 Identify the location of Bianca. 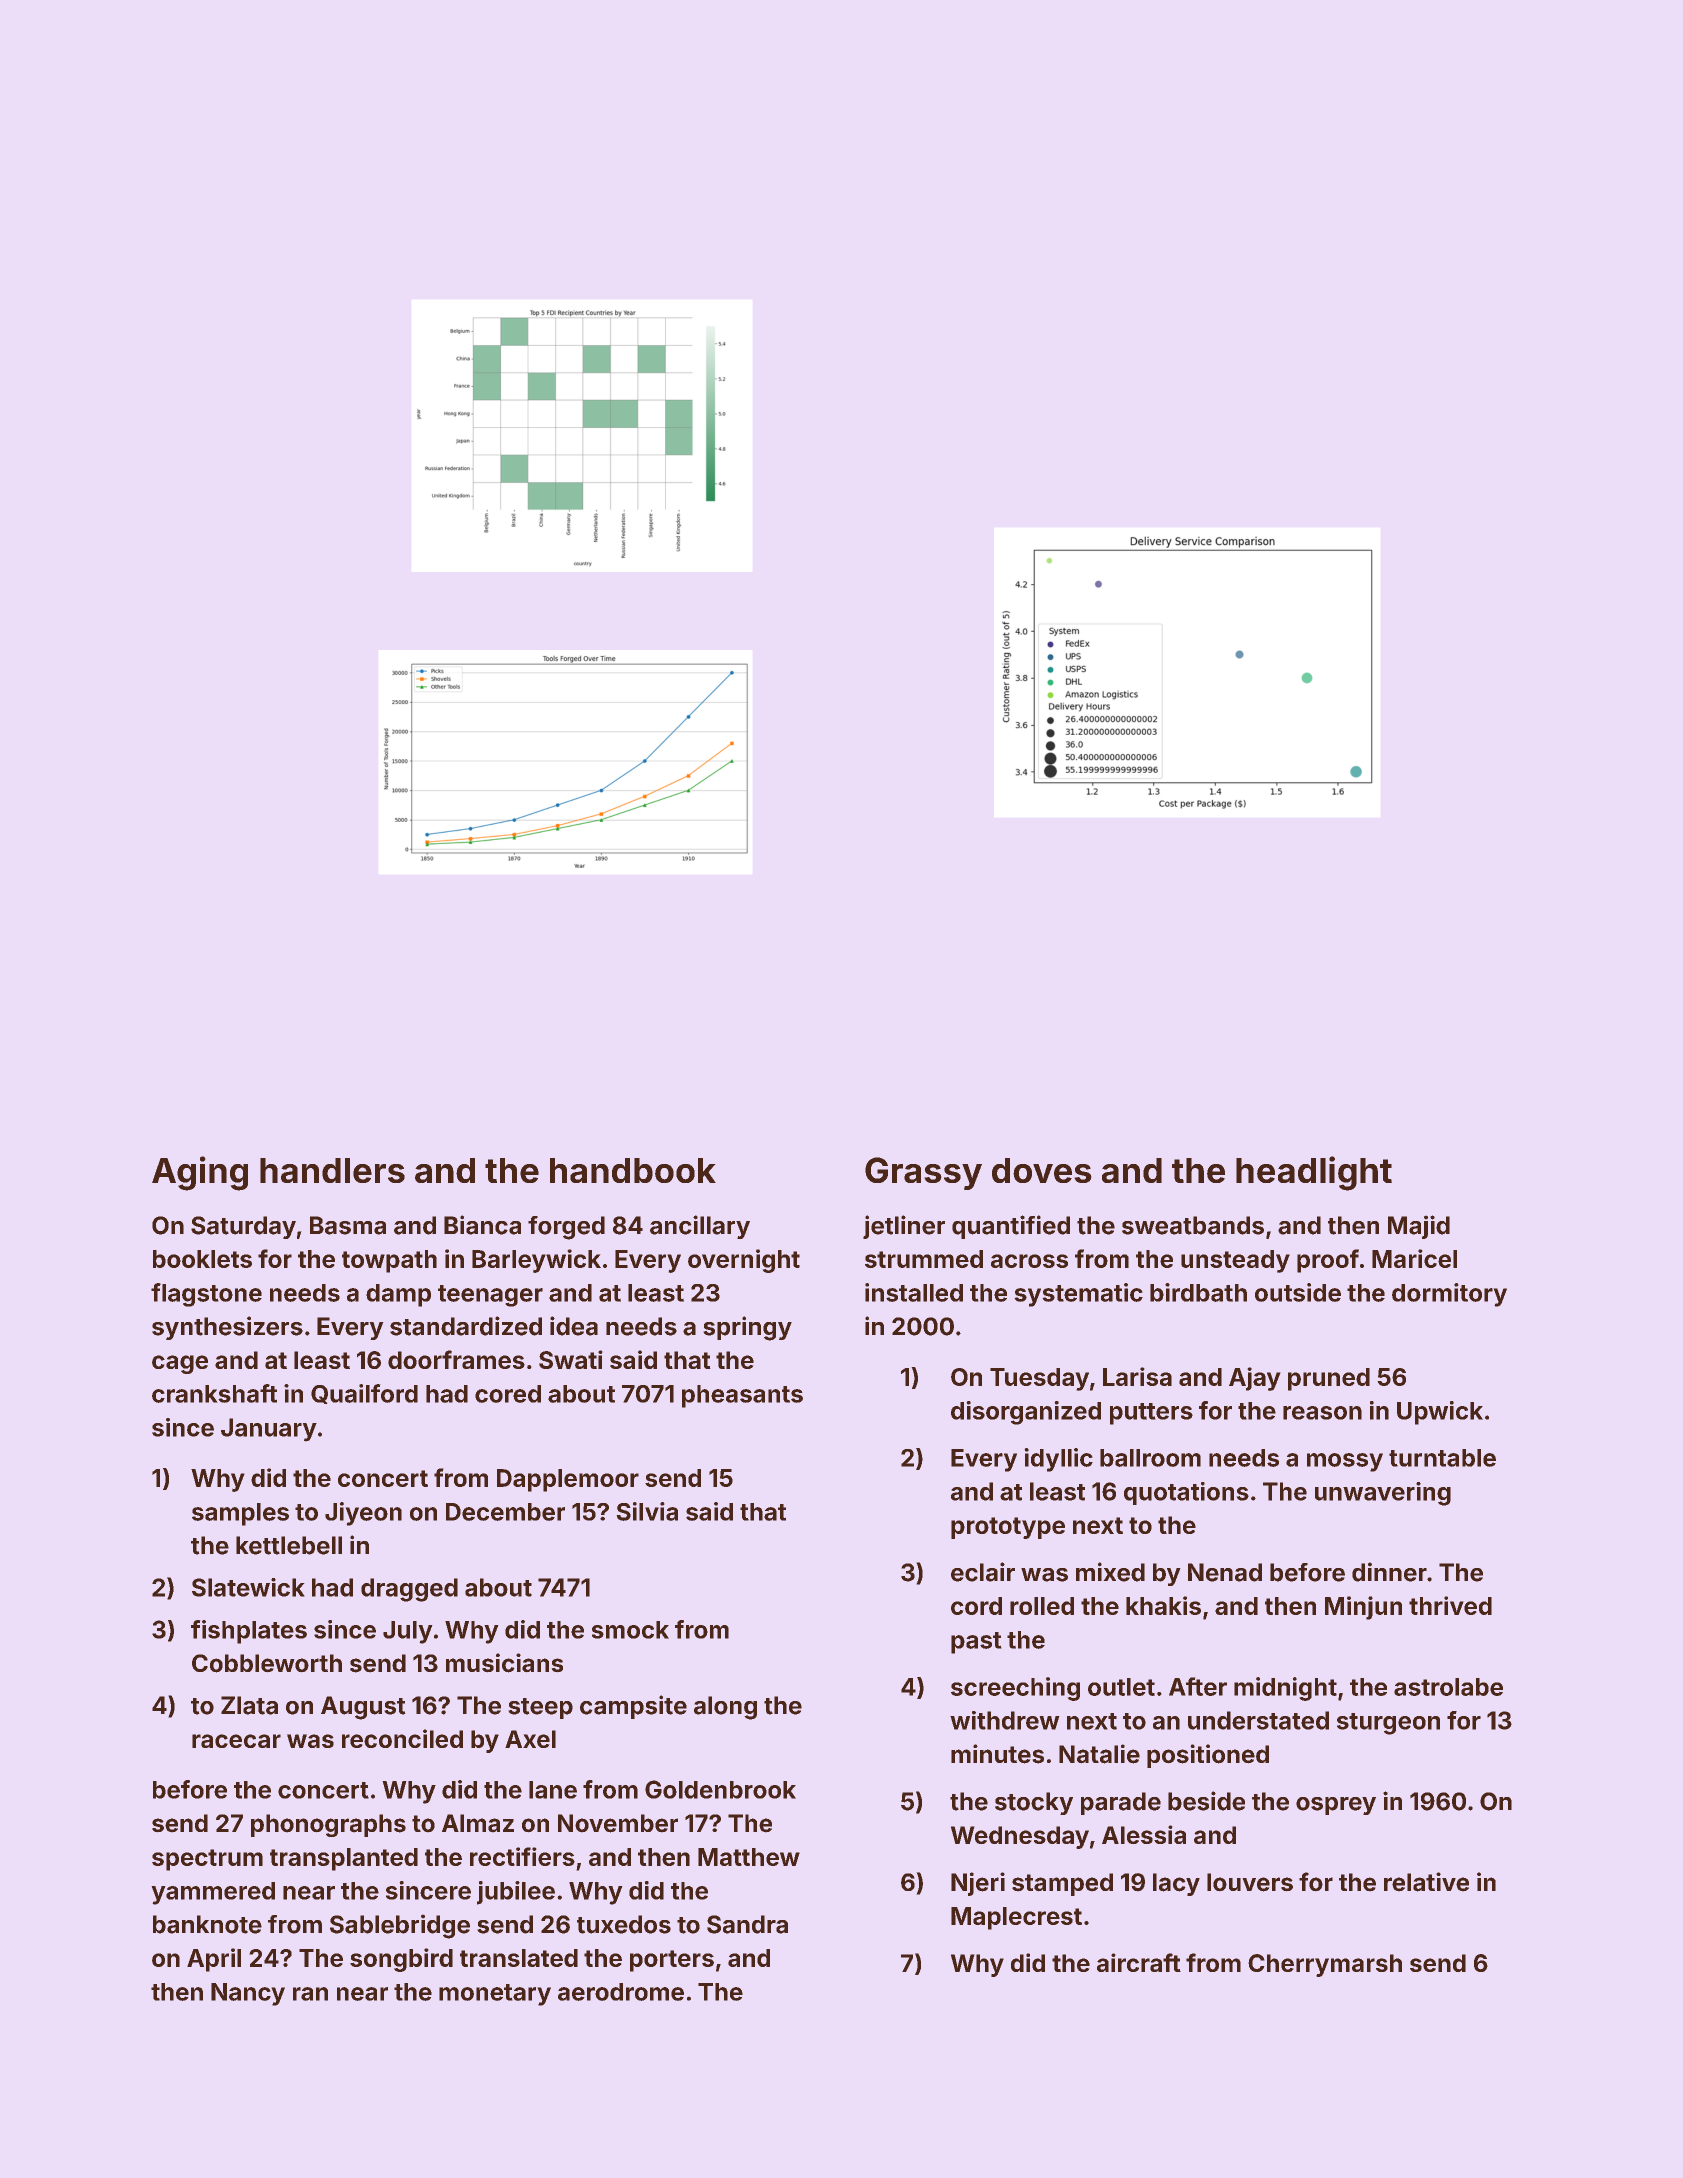
(482, 1225).
